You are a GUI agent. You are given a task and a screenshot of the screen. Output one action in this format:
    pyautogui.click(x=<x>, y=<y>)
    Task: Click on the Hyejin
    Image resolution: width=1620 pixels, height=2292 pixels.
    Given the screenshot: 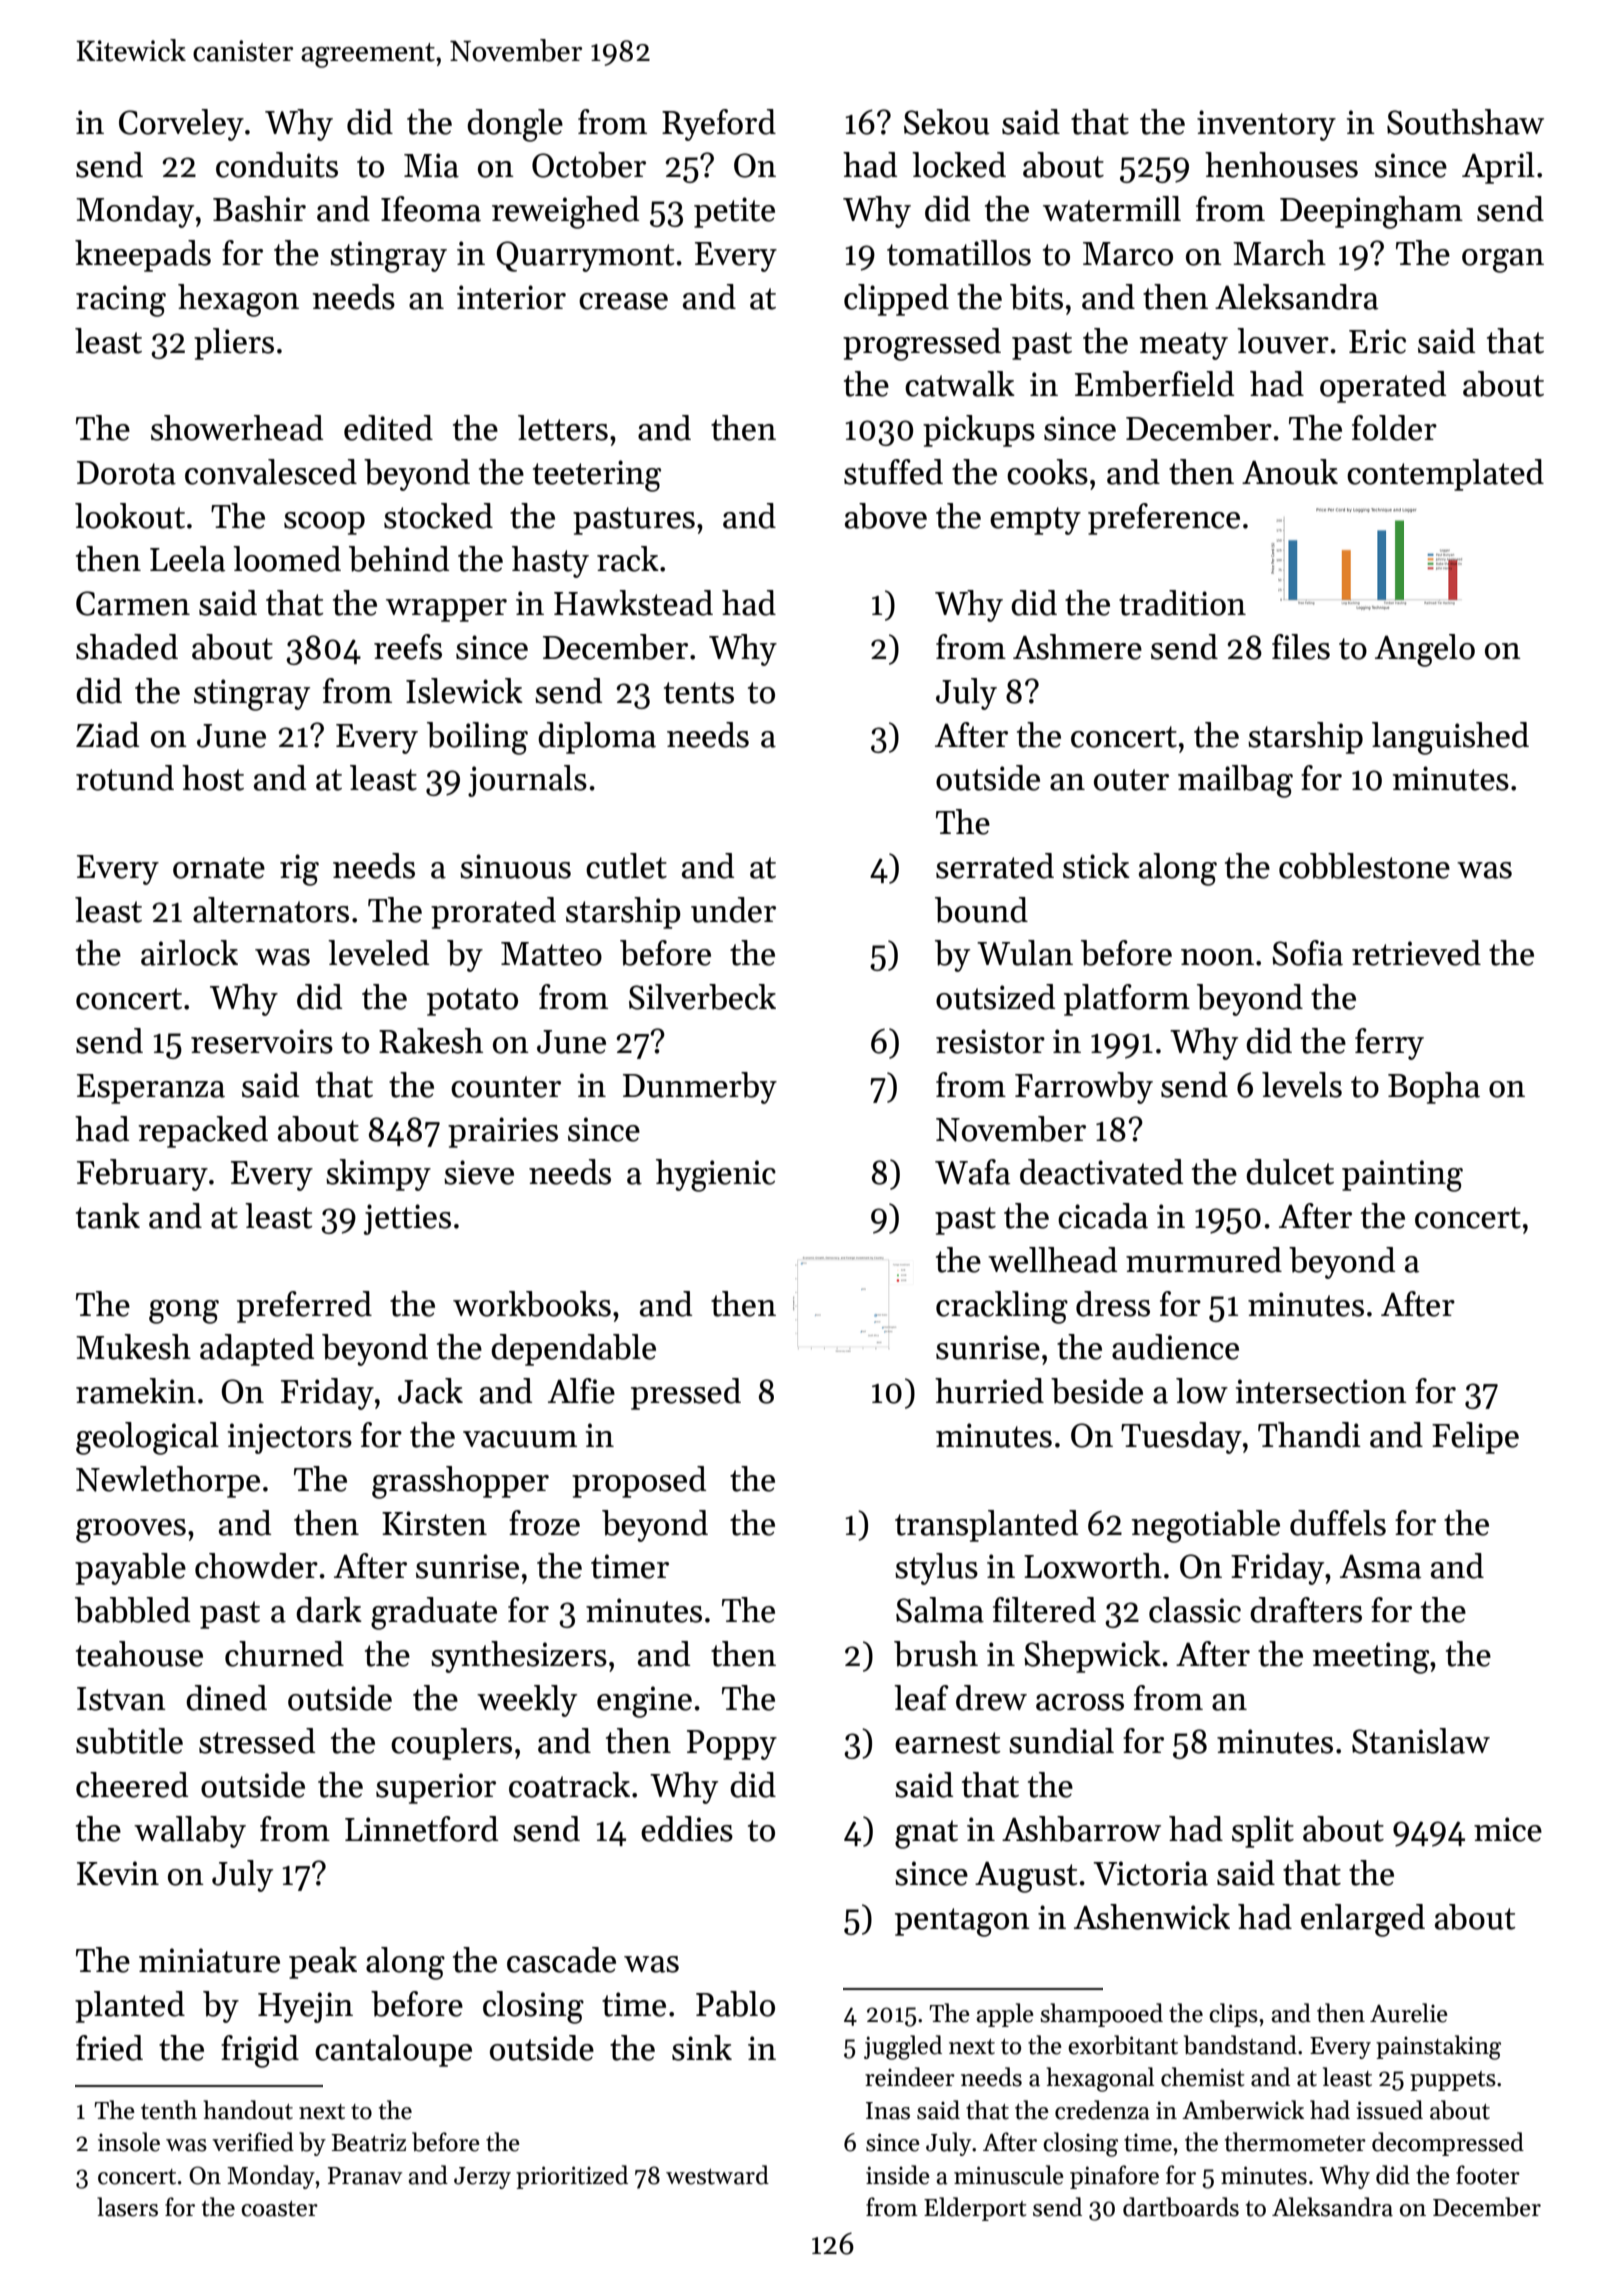 What is the action you would take?
    pyautogui.click(x=305, y=2007)
